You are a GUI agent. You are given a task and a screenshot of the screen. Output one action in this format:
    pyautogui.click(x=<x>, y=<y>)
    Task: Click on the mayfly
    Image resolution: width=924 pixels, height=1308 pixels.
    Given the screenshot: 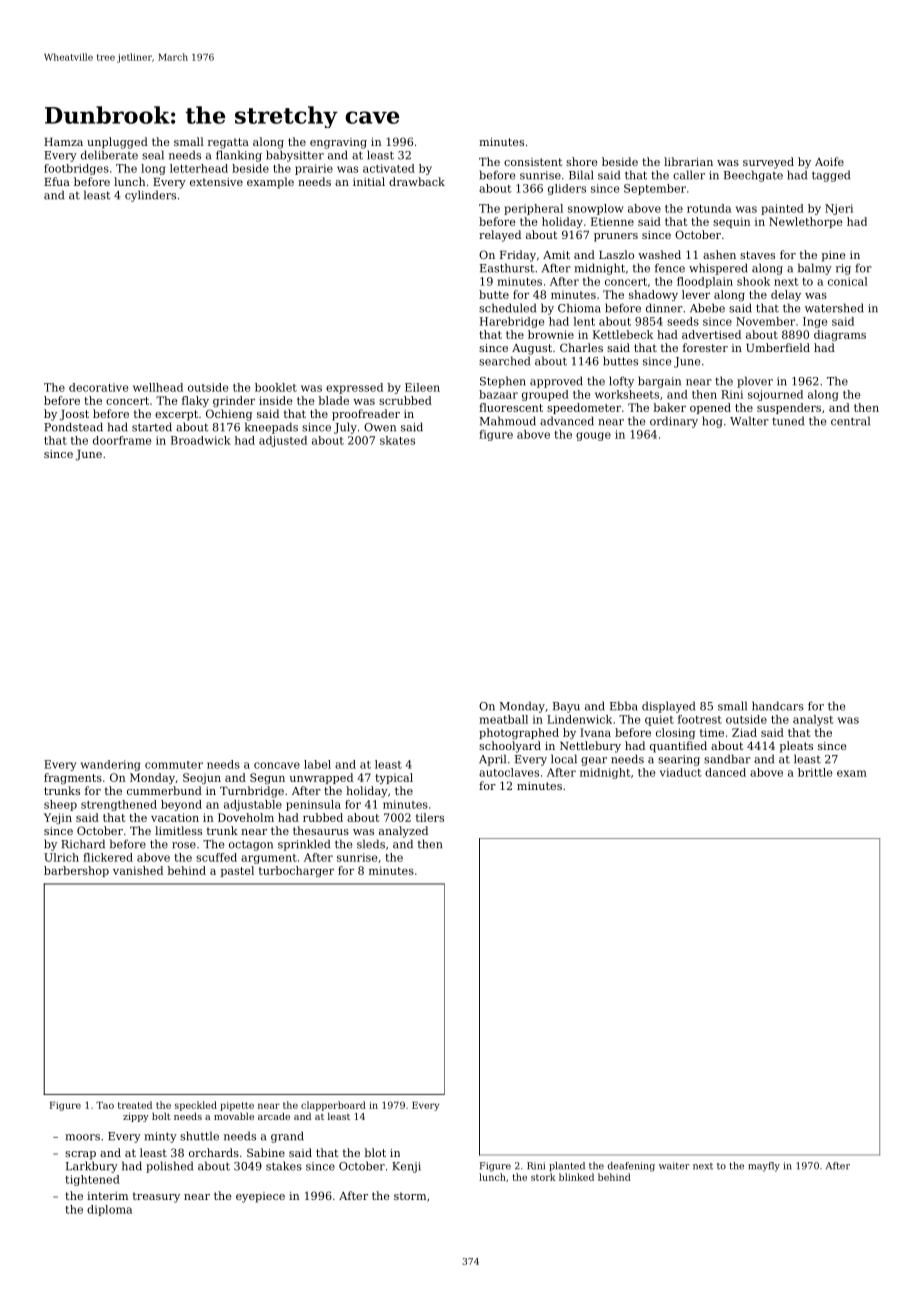 What is the action you would take?
    pyautogui.click(x=764, y=1167)
